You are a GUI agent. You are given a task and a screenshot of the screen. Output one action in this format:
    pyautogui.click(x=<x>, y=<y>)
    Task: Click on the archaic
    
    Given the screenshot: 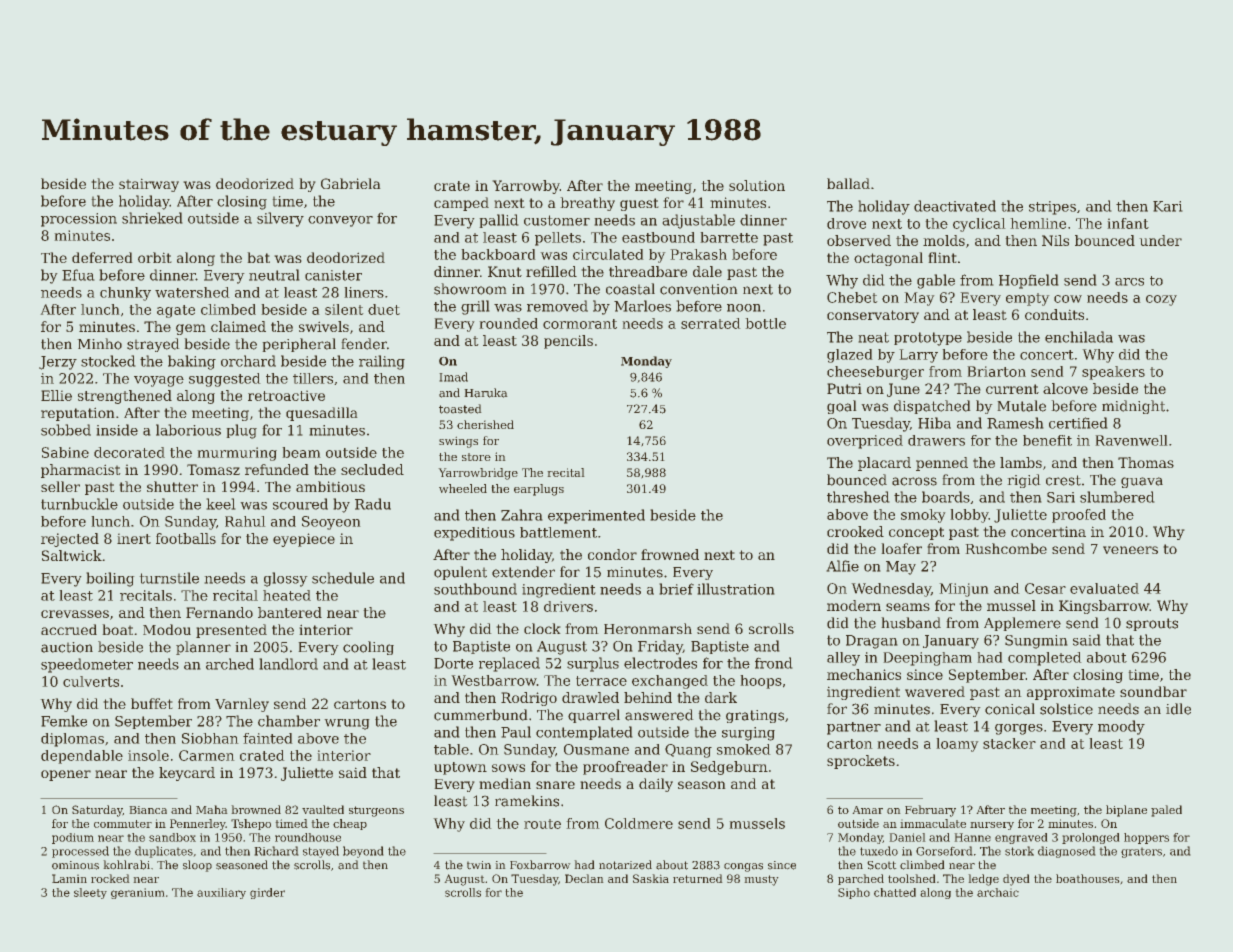 What is the action you would take?
    pyautogui.click(x=998, y=892)
